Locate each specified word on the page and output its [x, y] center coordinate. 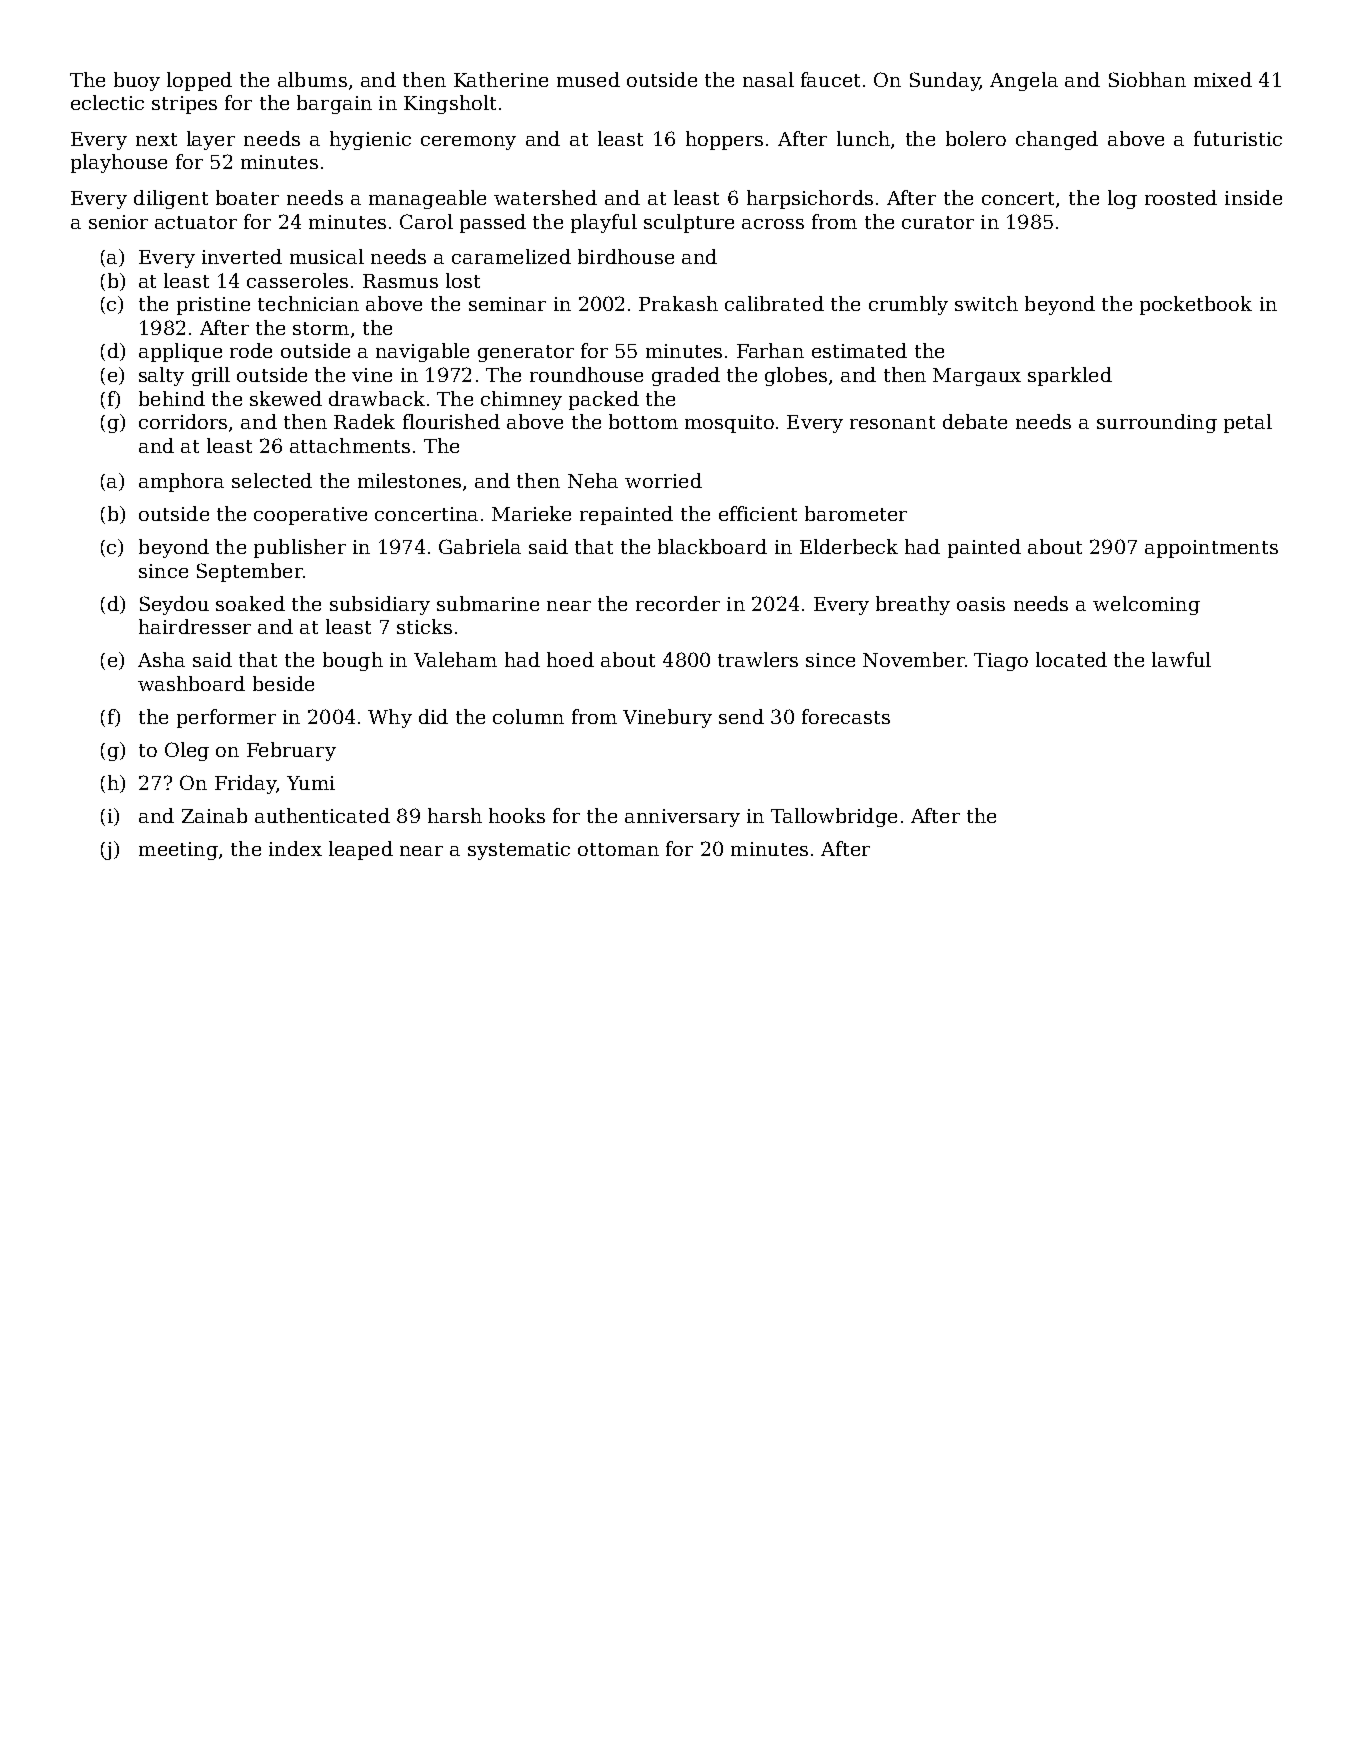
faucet [830, 79]
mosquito [729, 424]
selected [272, 480]
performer [226, 718]
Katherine [501, 79]
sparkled [1070, 376]
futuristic [1238, 138]
